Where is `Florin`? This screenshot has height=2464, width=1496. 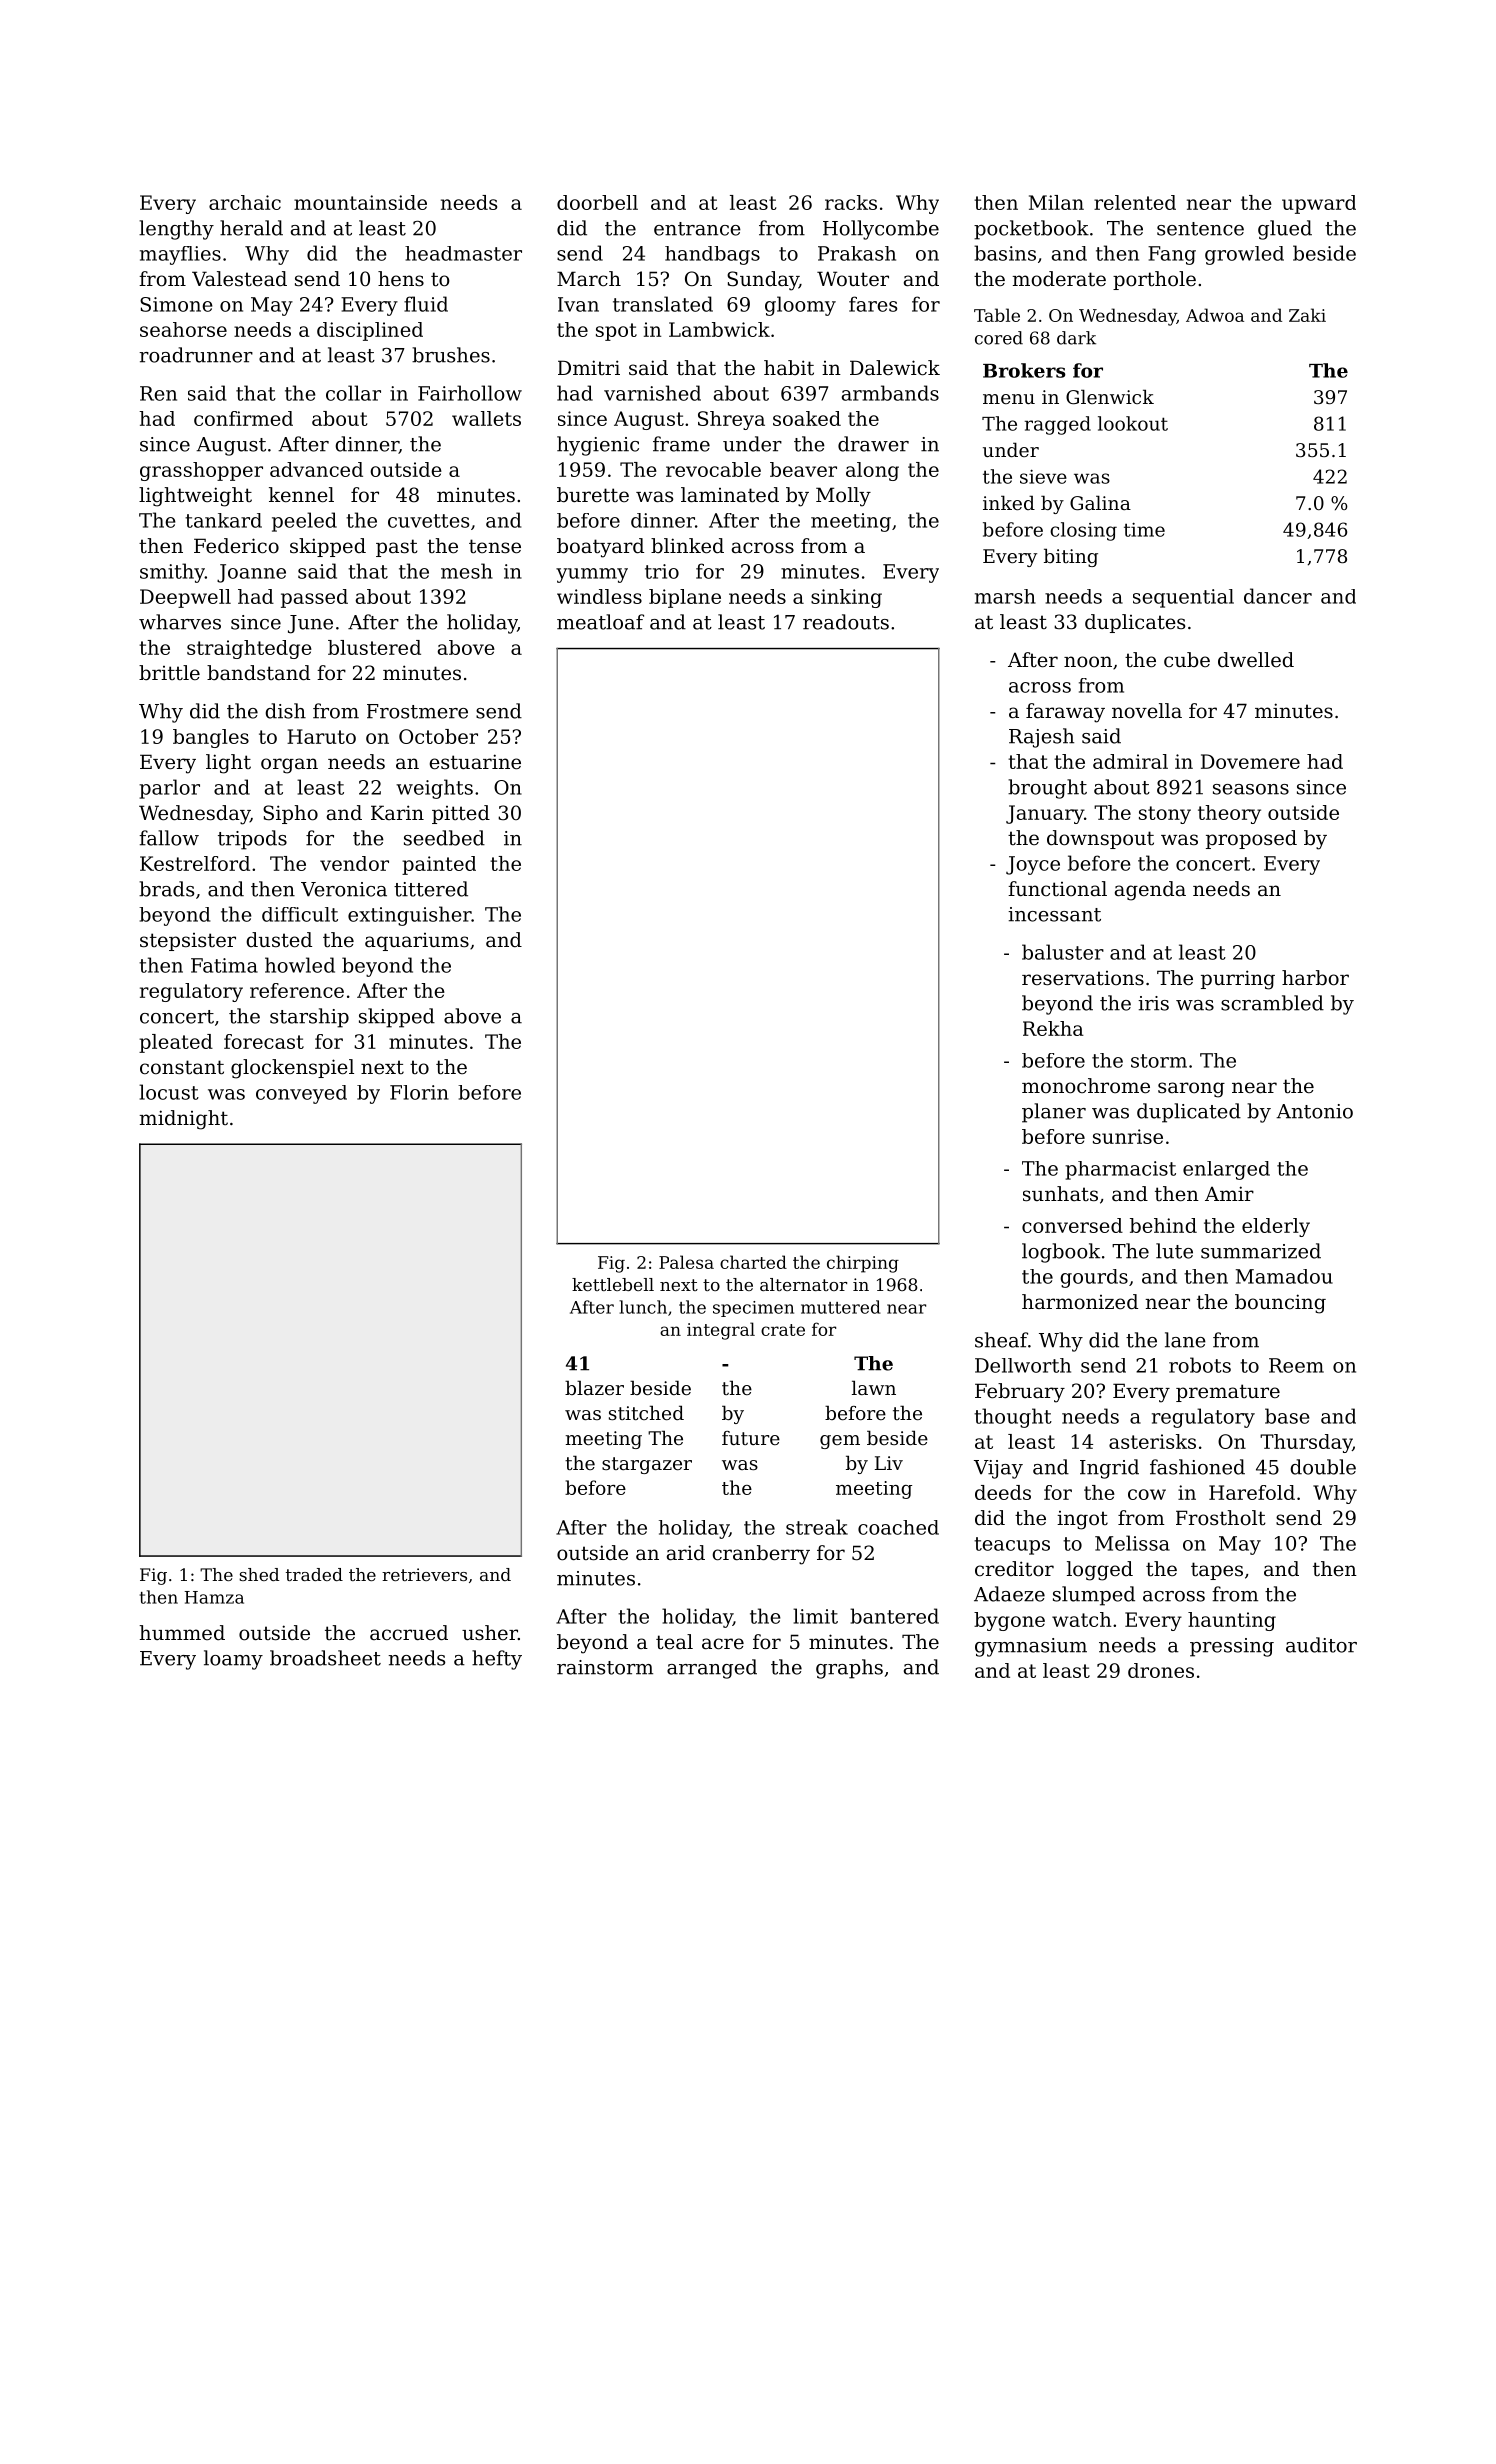
Florin is located at coordinates (419, 1092).
